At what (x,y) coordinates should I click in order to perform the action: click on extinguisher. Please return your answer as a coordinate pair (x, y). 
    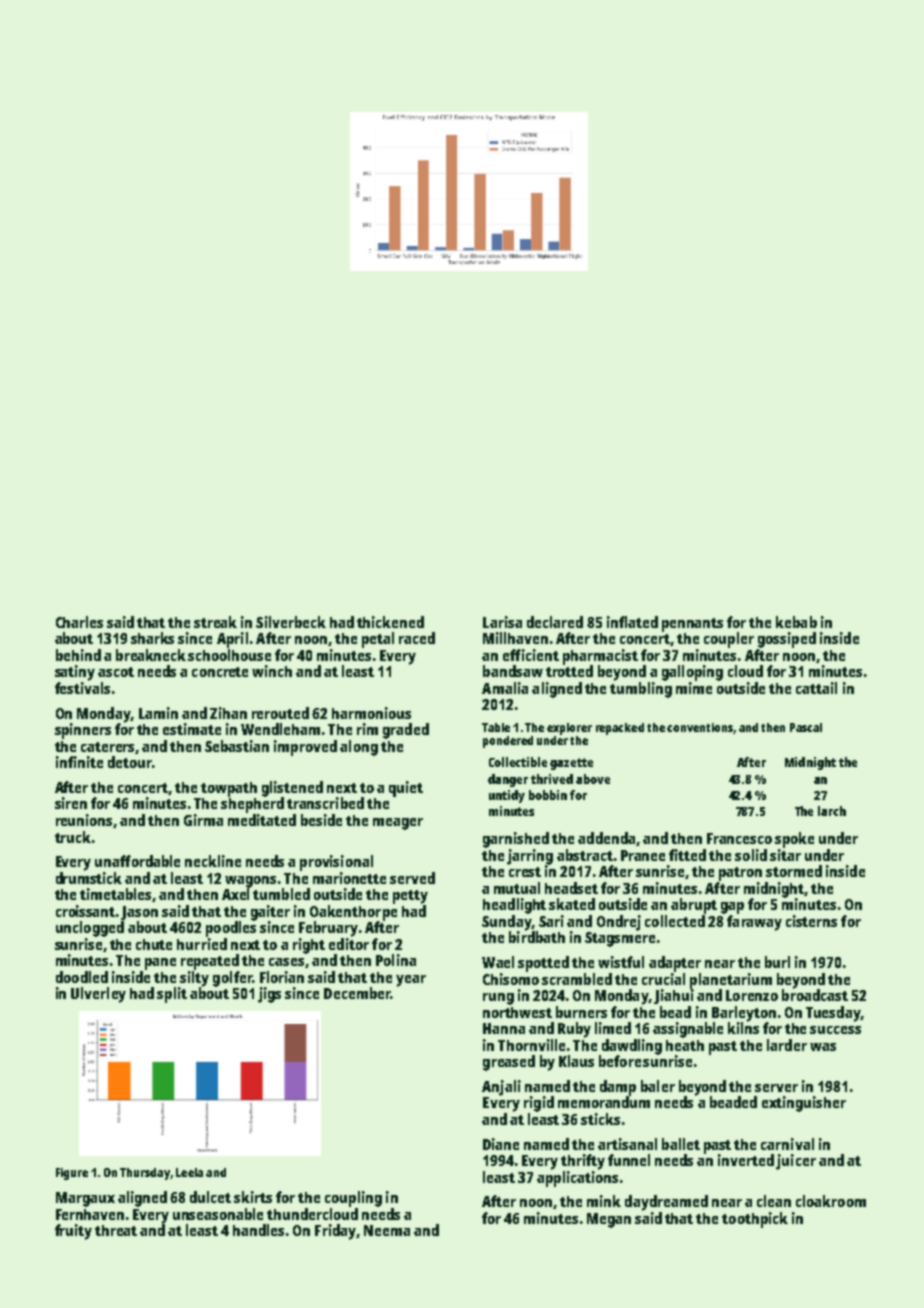
    Looking at the image, I should click on (804, 1104).
